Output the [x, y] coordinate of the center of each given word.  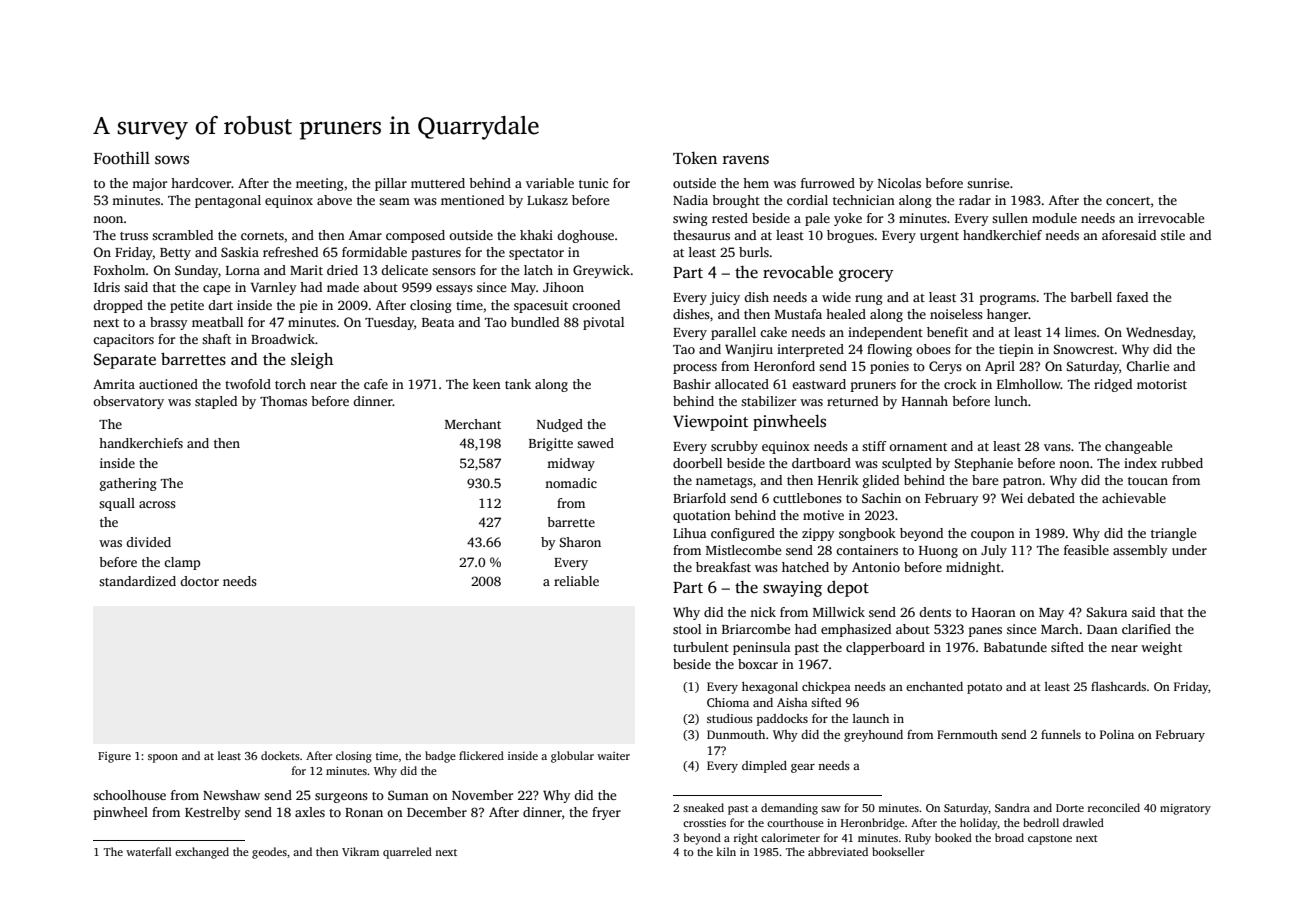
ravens [746, 160]
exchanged [202, 853]
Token [695, 158]
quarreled [407, 853]
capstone [1050, 840]
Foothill [122, 158]
